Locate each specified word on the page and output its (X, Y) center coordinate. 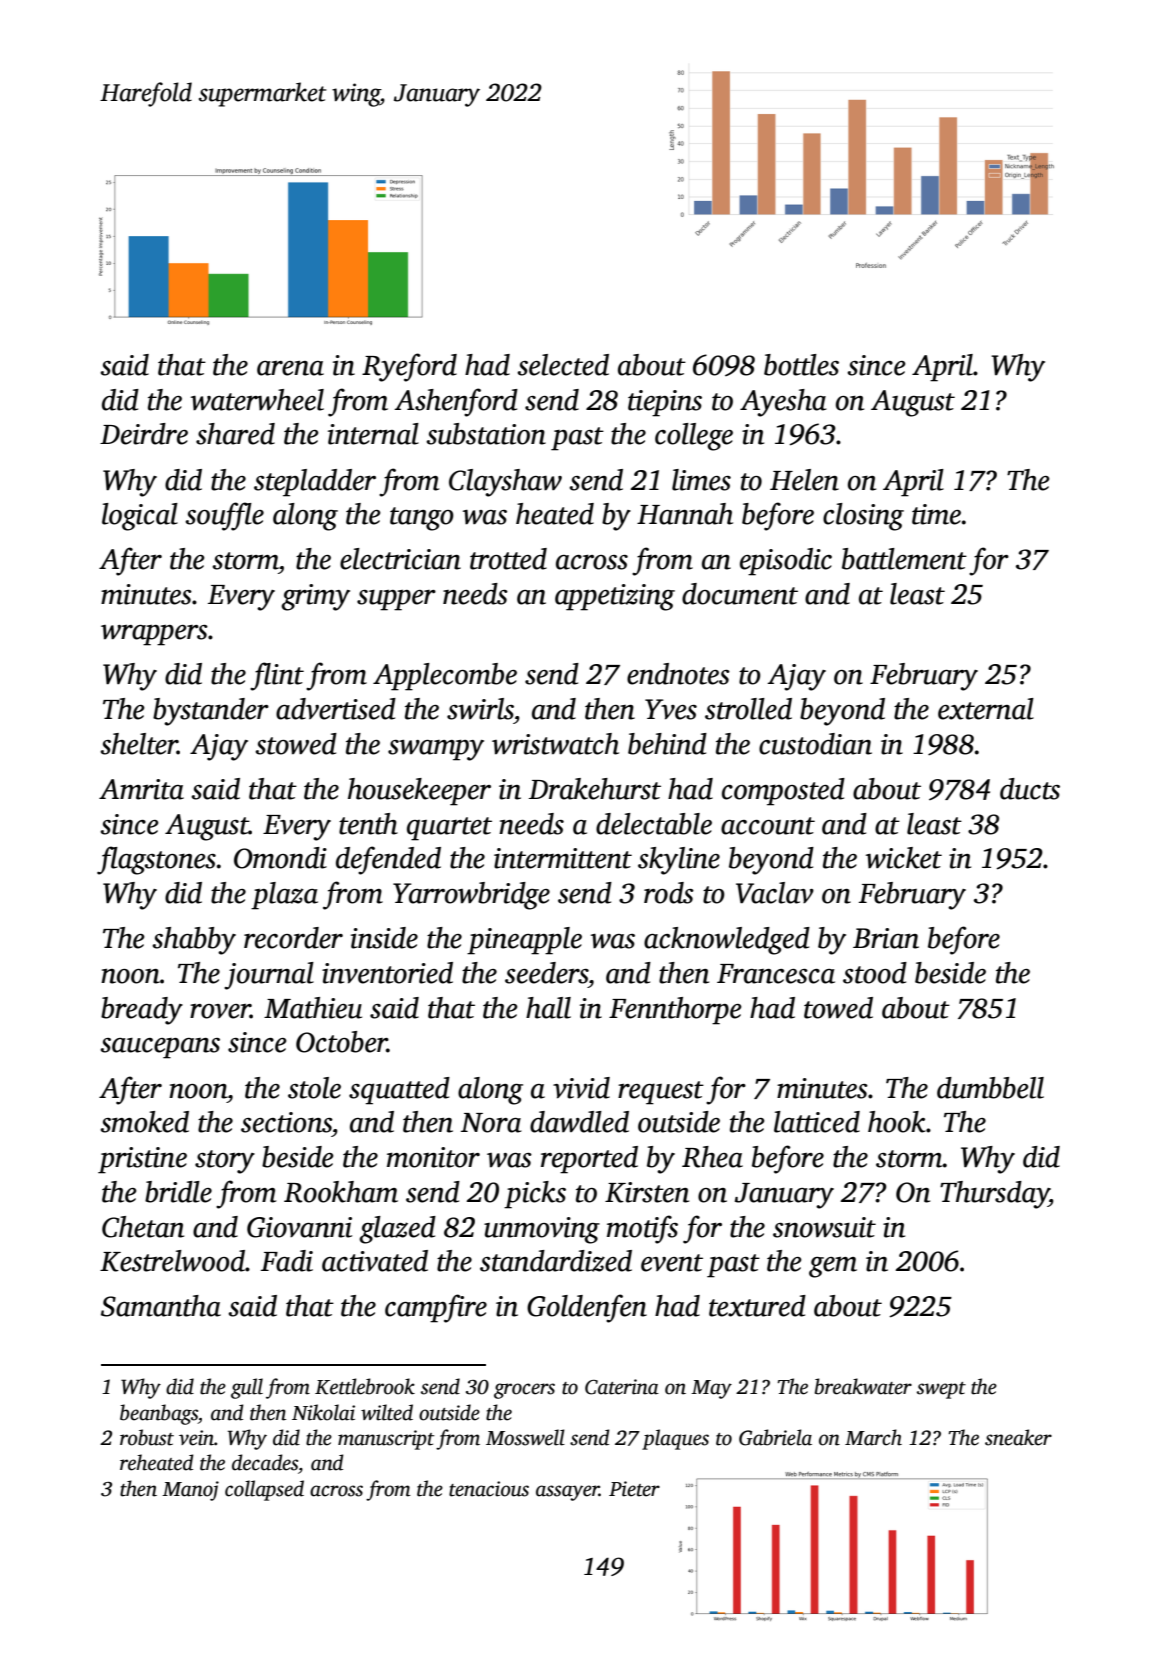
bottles (801, 365)
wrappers (154, 635)
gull (247, 1388)
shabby (194, 941)
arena (290, 368)
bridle (178, 1192)
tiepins (665, 403)
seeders (546, 973)
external (986, 709)
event (672, 1263)
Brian (886, 938)
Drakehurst (595, 789)
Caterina (622, 1387)
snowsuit (824, 1227)
